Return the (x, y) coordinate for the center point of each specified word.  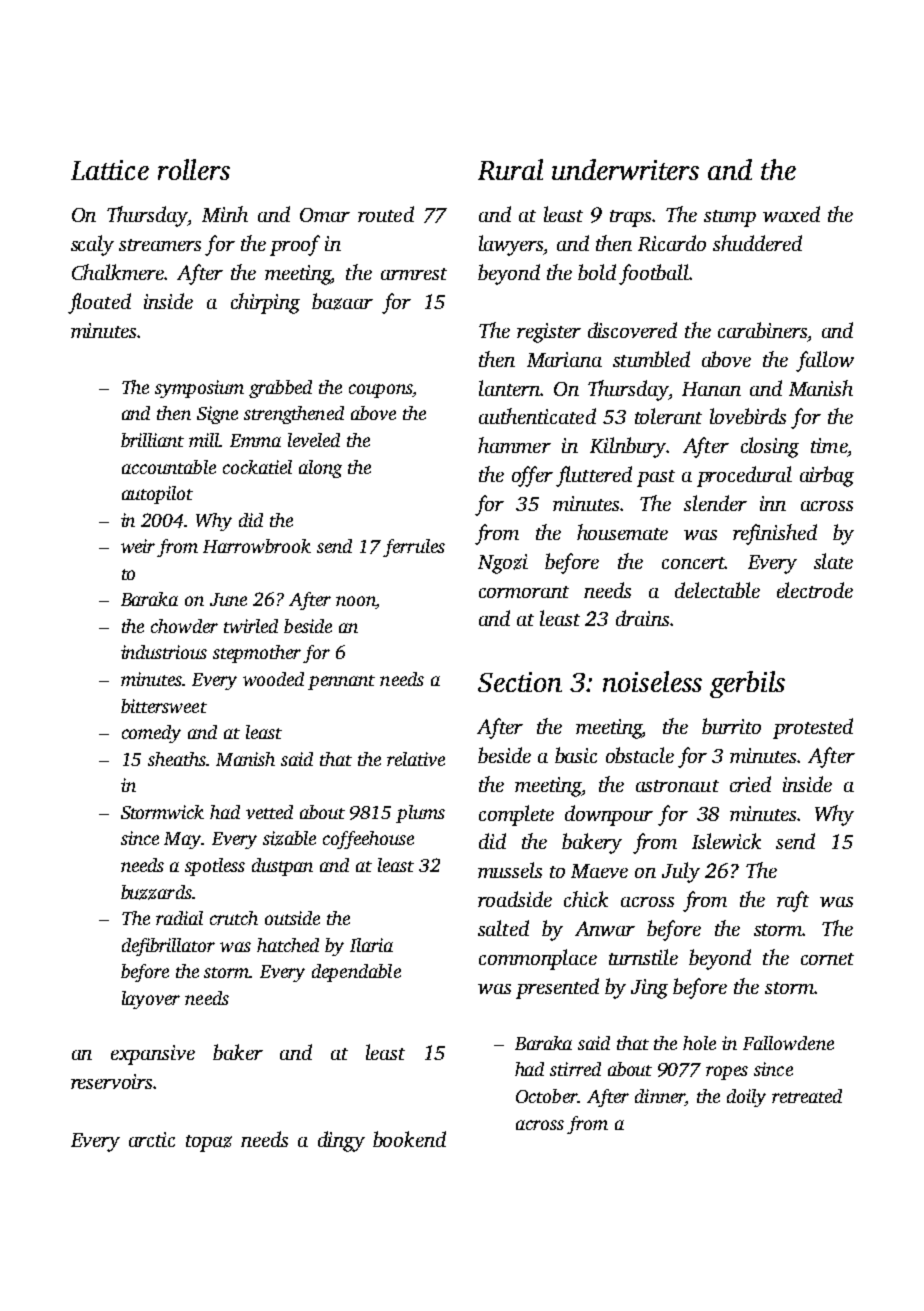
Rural (510, 169)
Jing (649, 989)
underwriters (625, 169)
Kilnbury (628, 447)
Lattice (110, 170)
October (547, 1096)
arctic (152, 1139)
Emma (255, 440)
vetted (269, 812)
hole (699, 1043)
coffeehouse (368, 840)
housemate (622, 532)
